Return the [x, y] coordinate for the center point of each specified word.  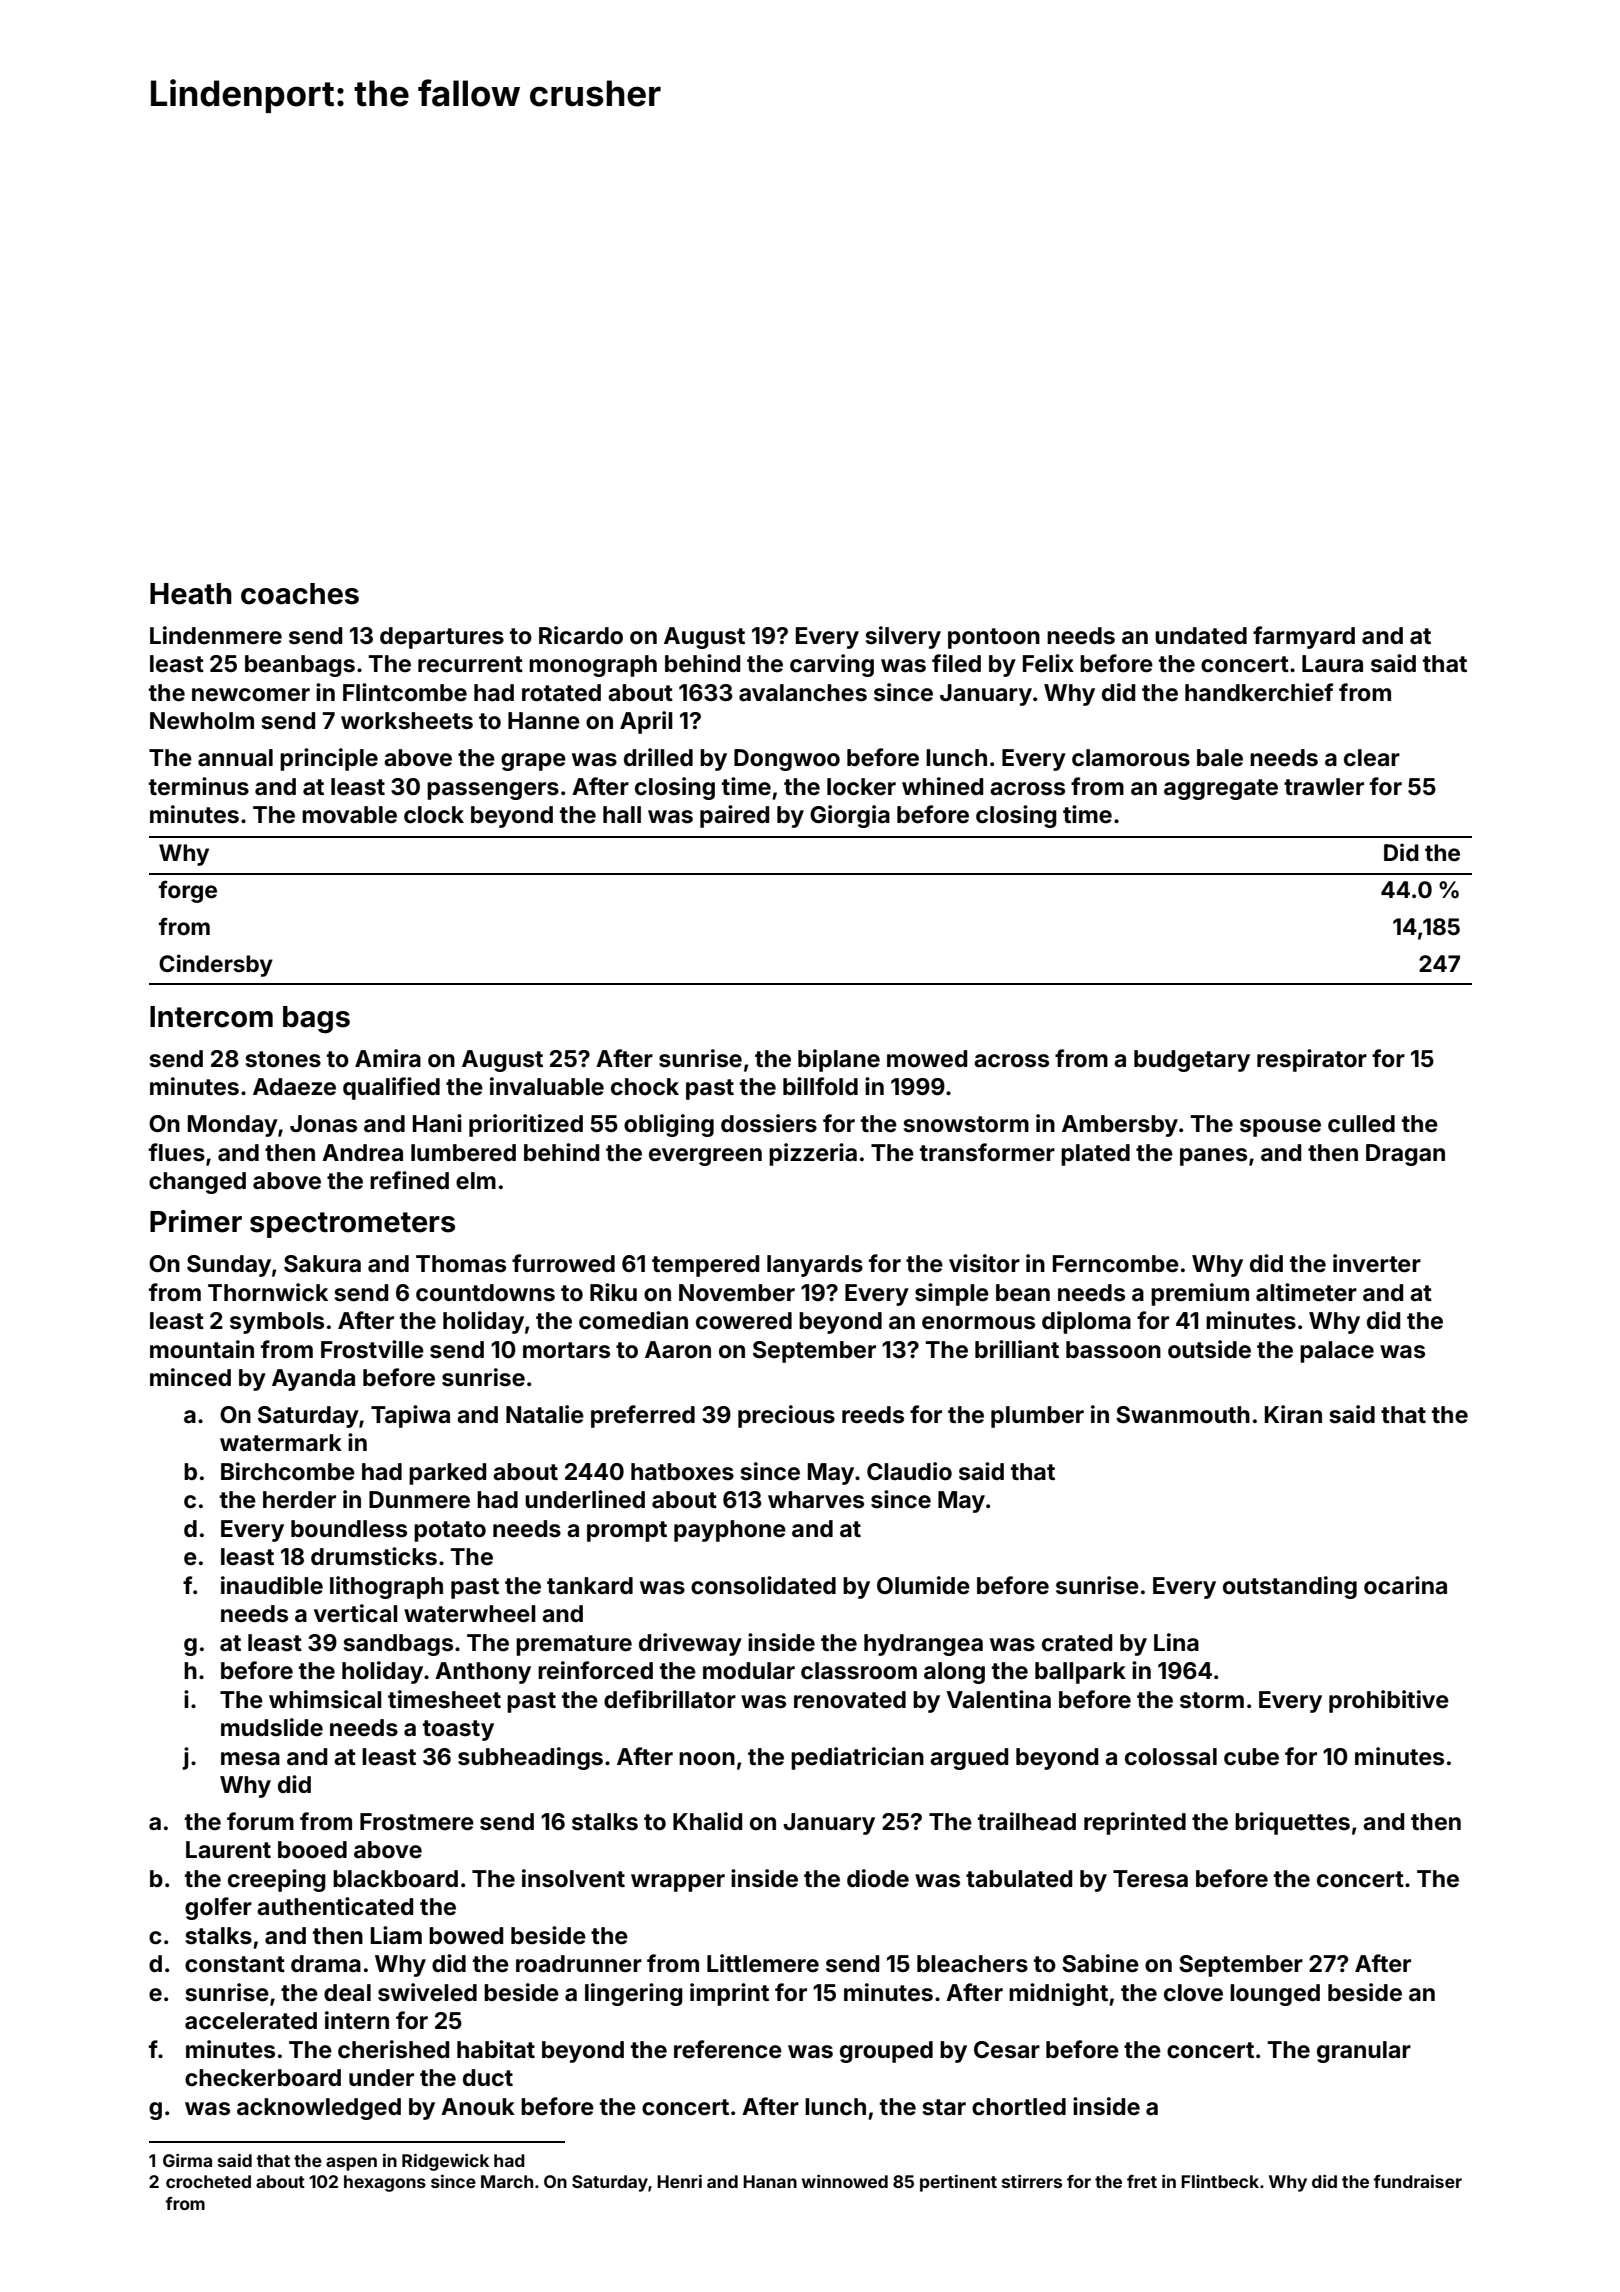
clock [434, 815]
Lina [1176, 1642]
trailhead [1027, 1821]
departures [442, 638]
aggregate [1221, 789]
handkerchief [1259, 692]
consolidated [763, 1585]
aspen [351, 2164]
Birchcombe [288, 1471]
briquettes [1292, 1823]
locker [861, 787]
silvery [903, 637]
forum [260, 1821]
